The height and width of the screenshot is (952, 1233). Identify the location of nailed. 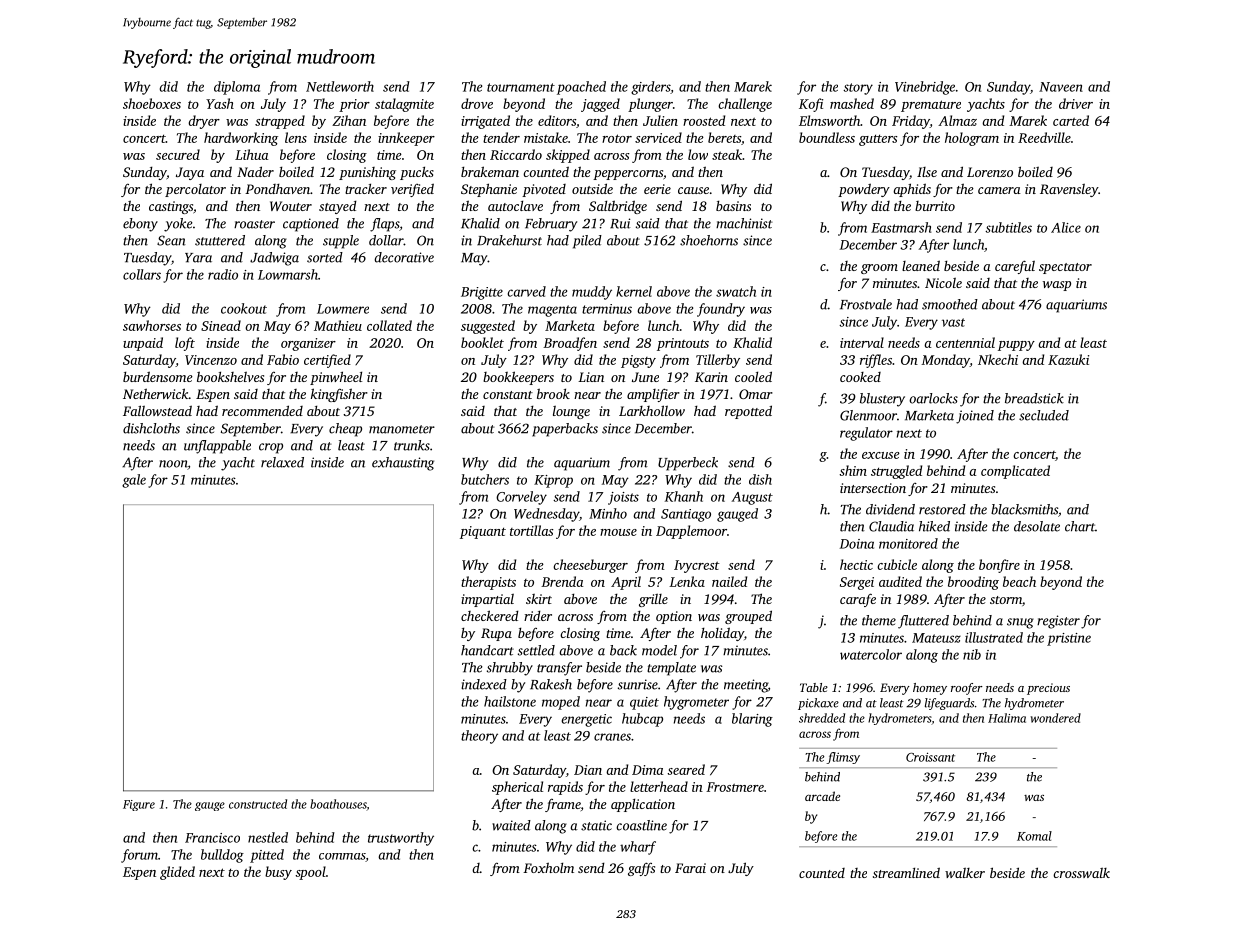
(729, 581).
